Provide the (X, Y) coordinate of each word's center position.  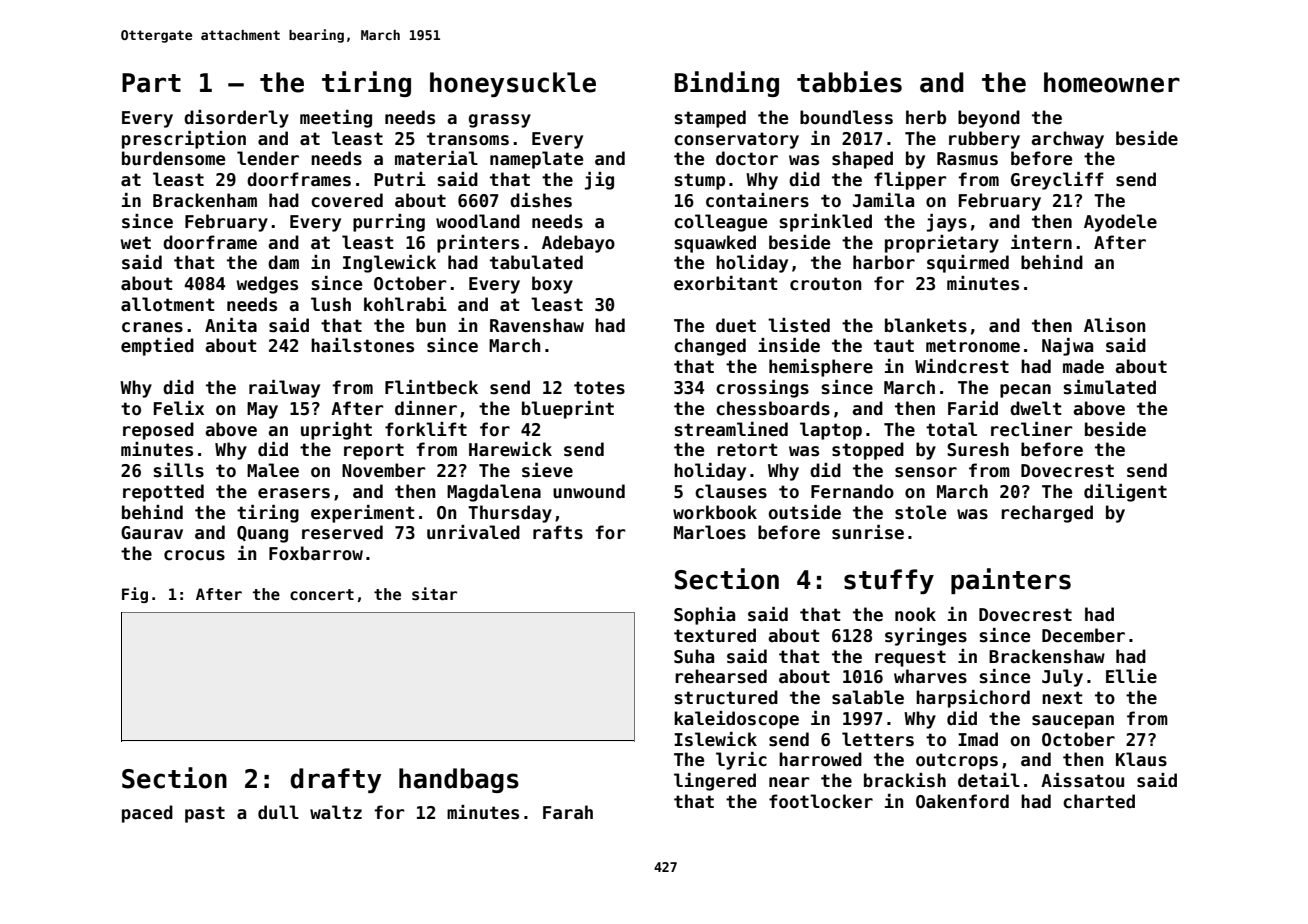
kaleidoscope (736, 720)
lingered (715, 782)
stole (920, 512)
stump (699, 181)
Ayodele (1120, 223)
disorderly (236, 119)
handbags (459, 780)
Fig (135, 595)
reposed (158, 431)
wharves (930, 676)
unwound (589, 491)
